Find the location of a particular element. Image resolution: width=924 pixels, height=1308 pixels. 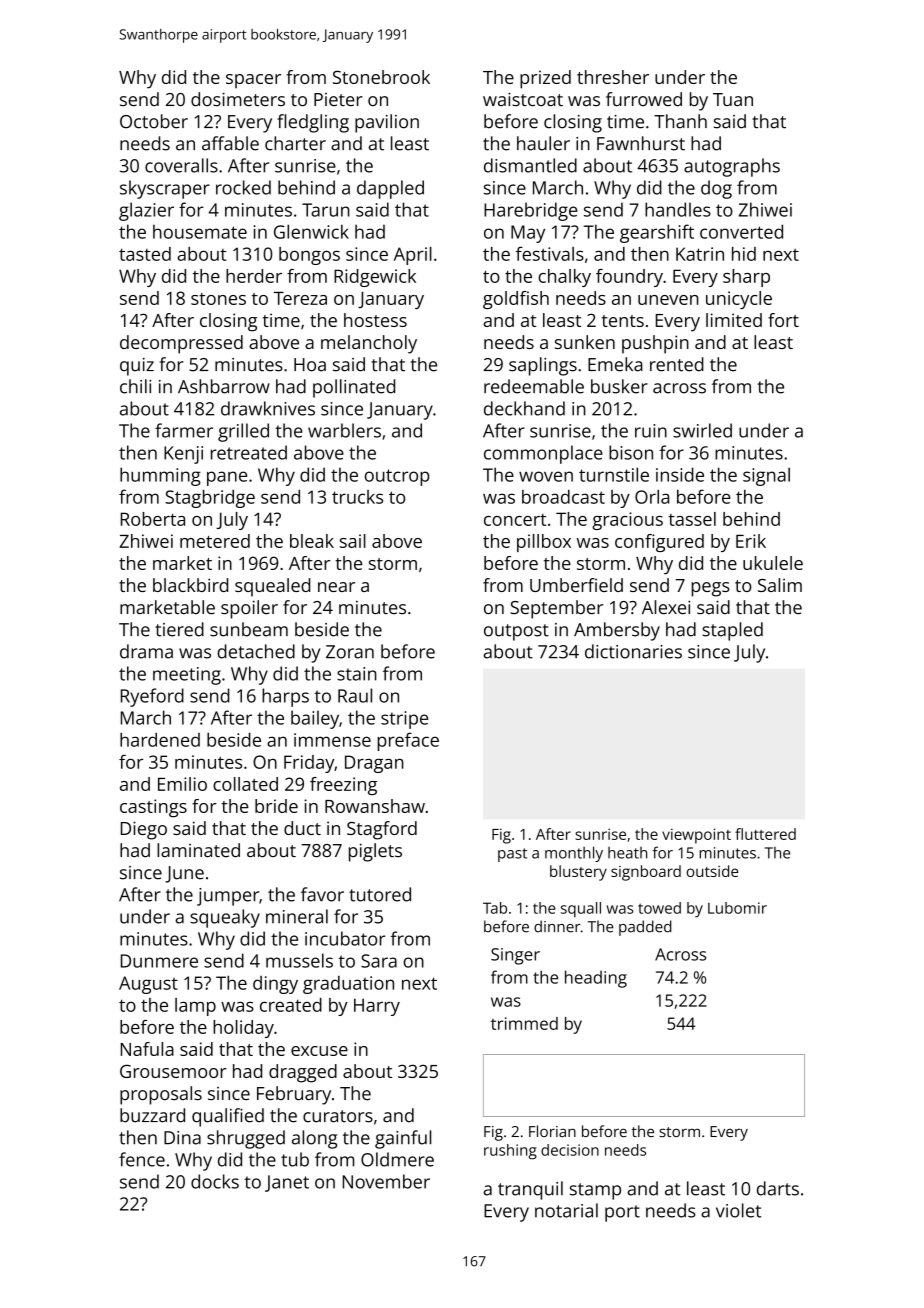

dictionaries is located at coordinates (633, 651).
